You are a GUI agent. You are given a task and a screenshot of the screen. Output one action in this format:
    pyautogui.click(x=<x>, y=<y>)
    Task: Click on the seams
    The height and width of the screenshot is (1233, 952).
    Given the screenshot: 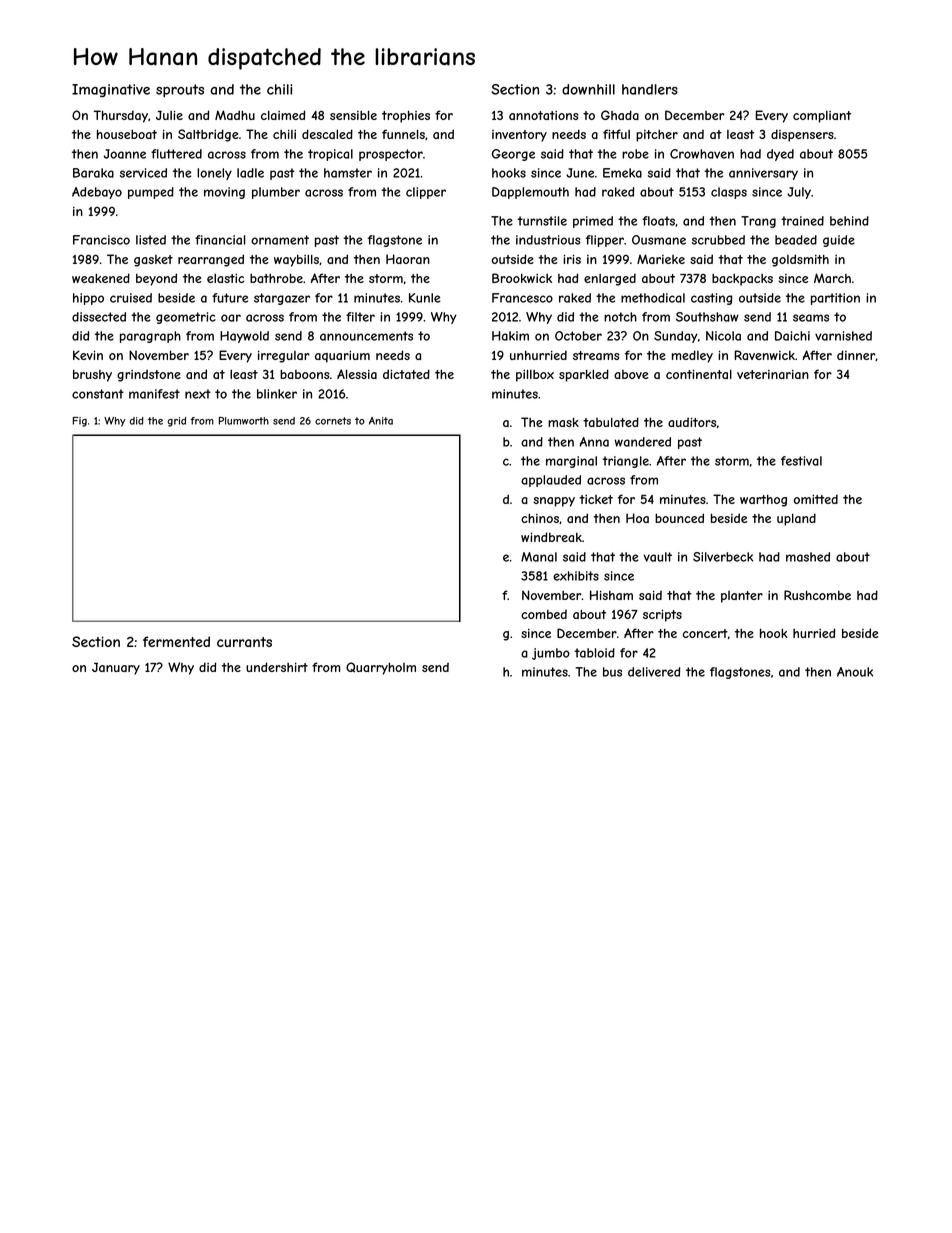 What is the action you would take?
    pyautogui.click(x=811, y=318)
